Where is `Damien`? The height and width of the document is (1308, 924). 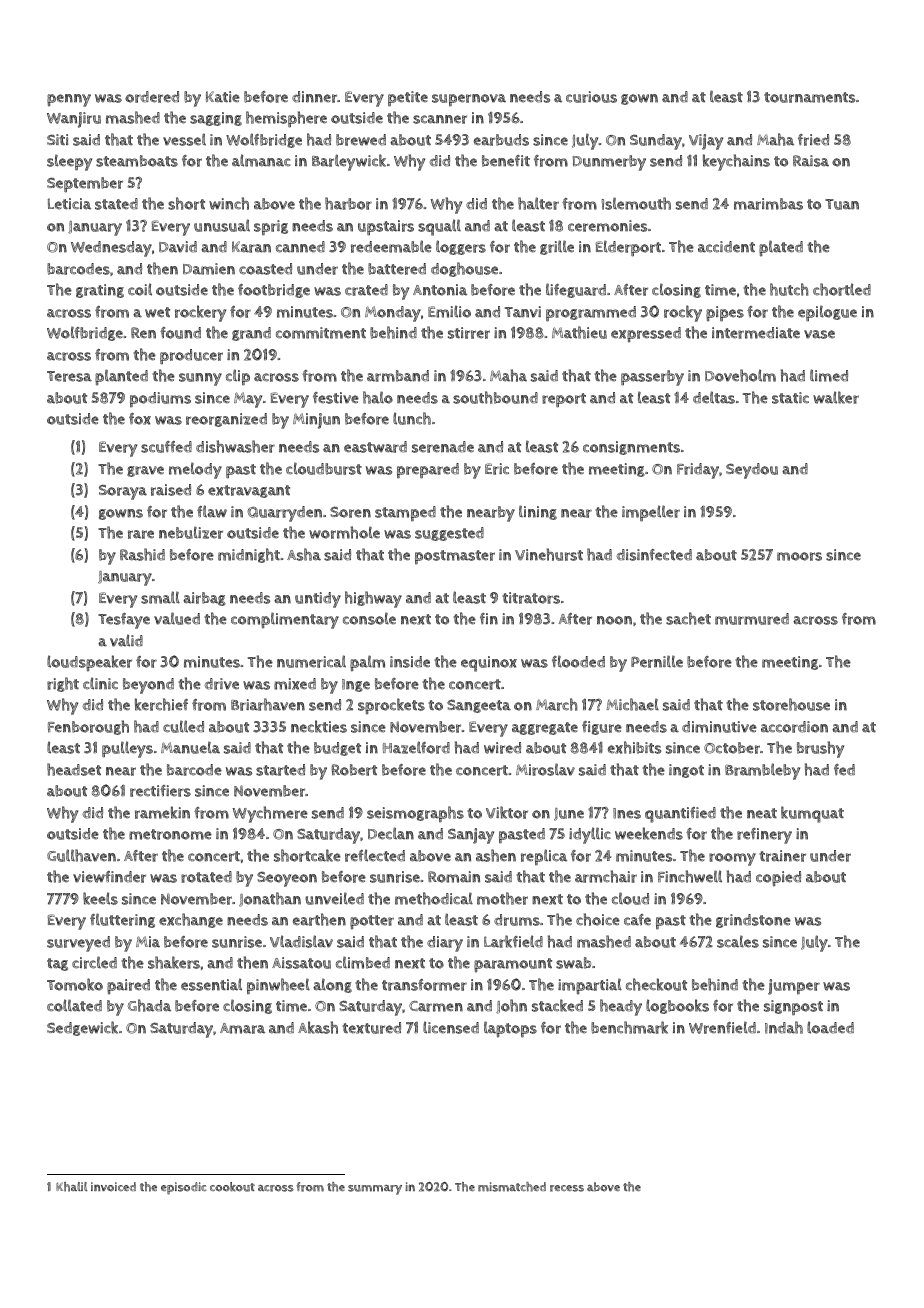
Damien is located at coordinates (209, 269).
